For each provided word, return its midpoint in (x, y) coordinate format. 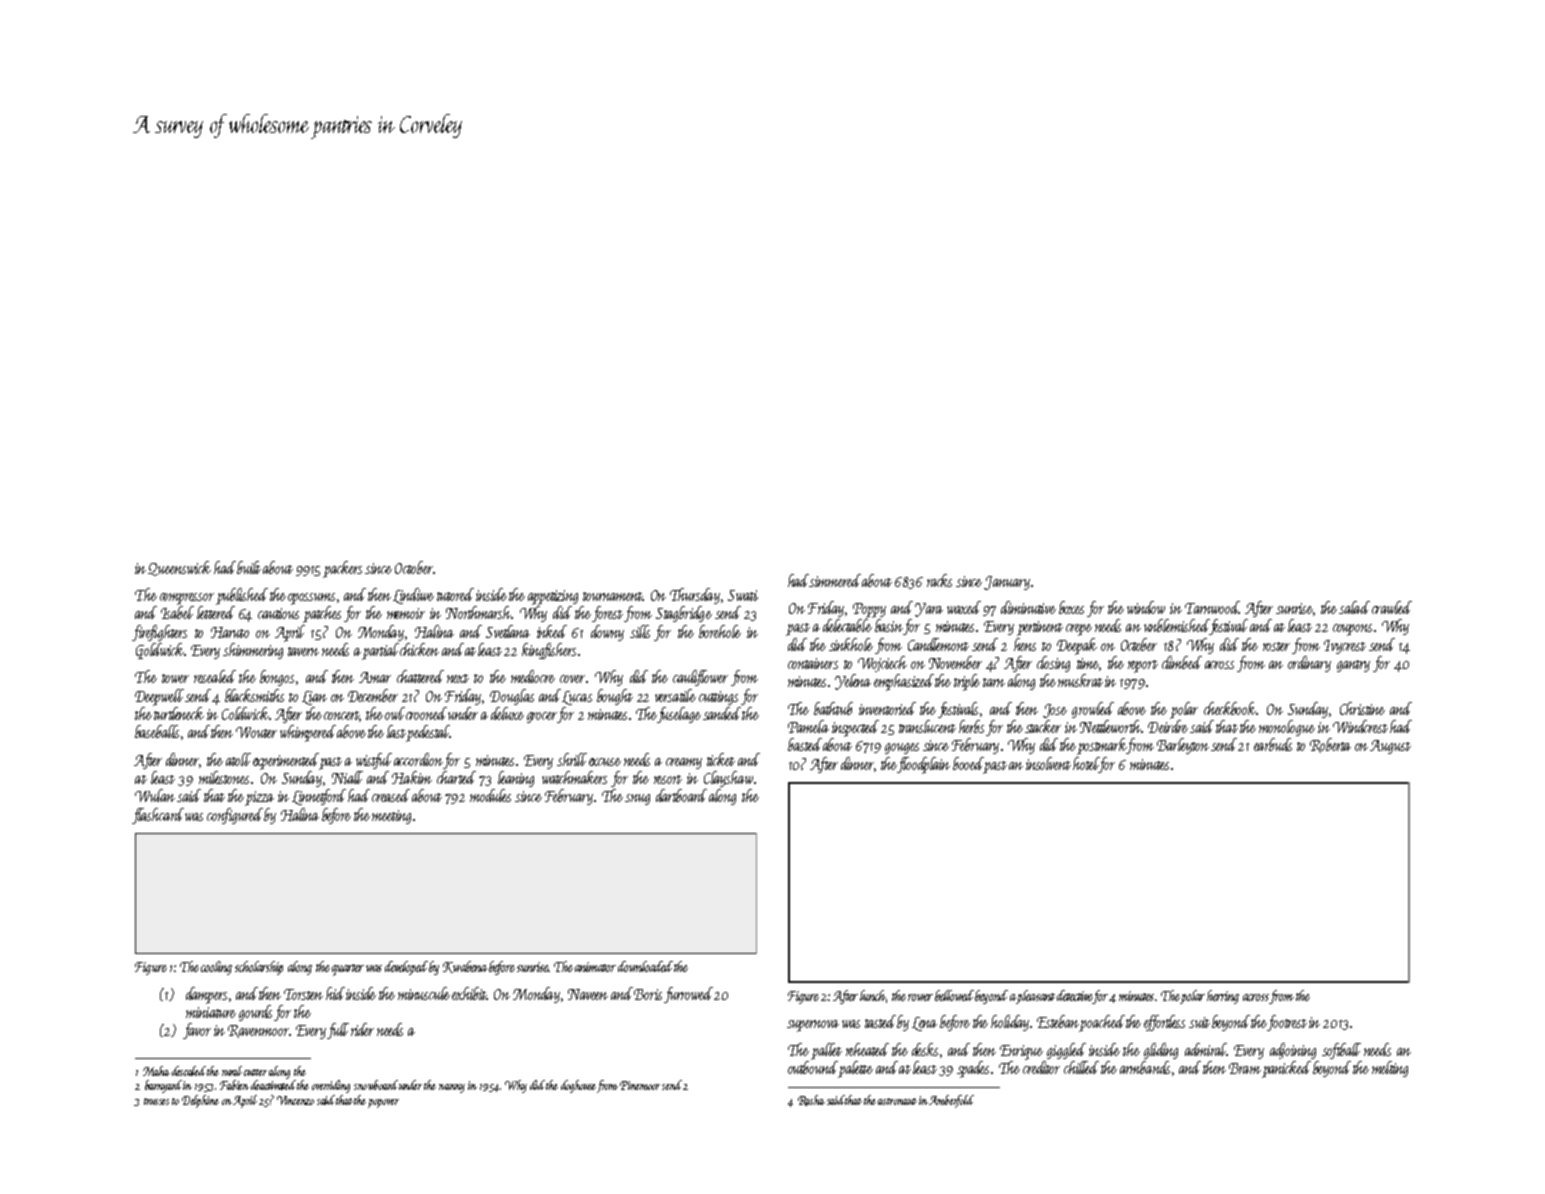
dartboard (681, 795)
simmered (835, 580)
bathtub (833, 708)
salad (1354, 607)
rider (362, 1029)
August (1390, 747)
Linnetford (319, 797)
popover (383, 1103)
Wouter (256, 732)
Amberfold (951, 1101)
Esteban (1058, 1021)
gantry (1353, 666)
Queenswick (179, 568)
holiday (1010, 1023)
